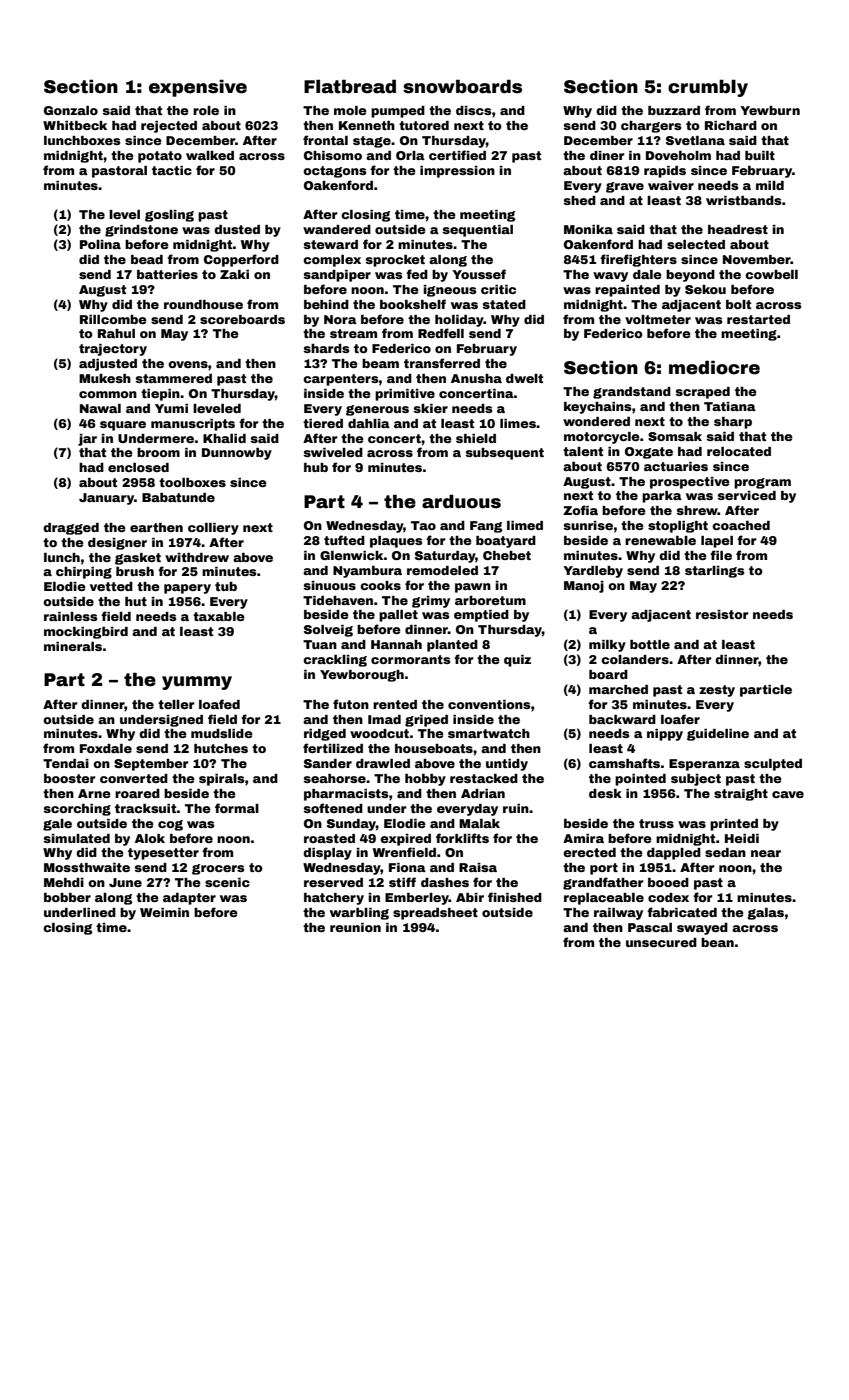 The image size is (849, 1400). What do you see at coordinates (413, 304) in the screenshot?
I see `bookshelf` at bounding box center [413, 304].
